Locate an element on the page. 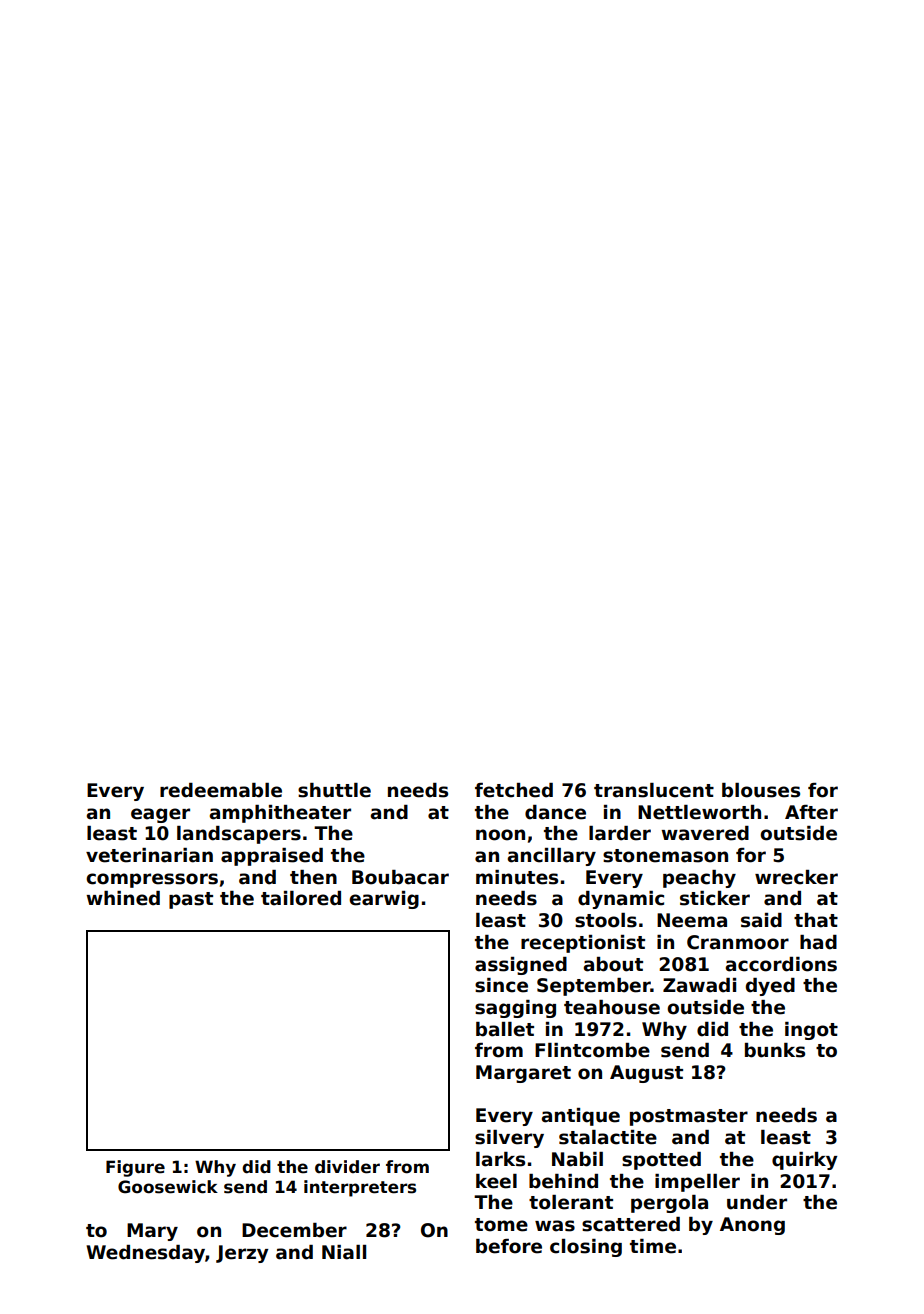 Image resolution: width=924 pixels, height=1314 pixels. Nettleworth is located at coordinates (699, 812).
